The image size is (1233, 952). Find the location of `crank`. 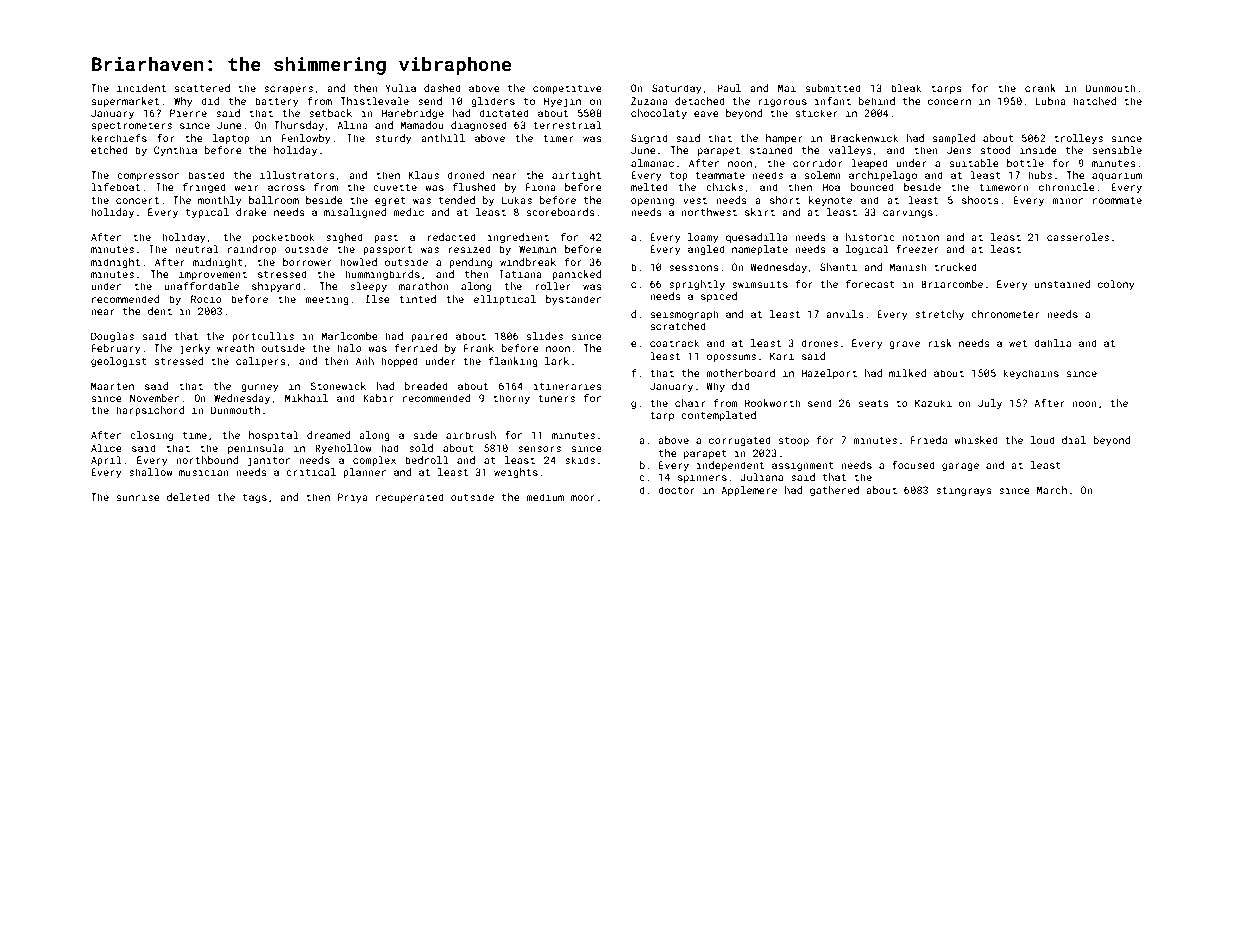

crank is located at coordinates (1040, 88).
